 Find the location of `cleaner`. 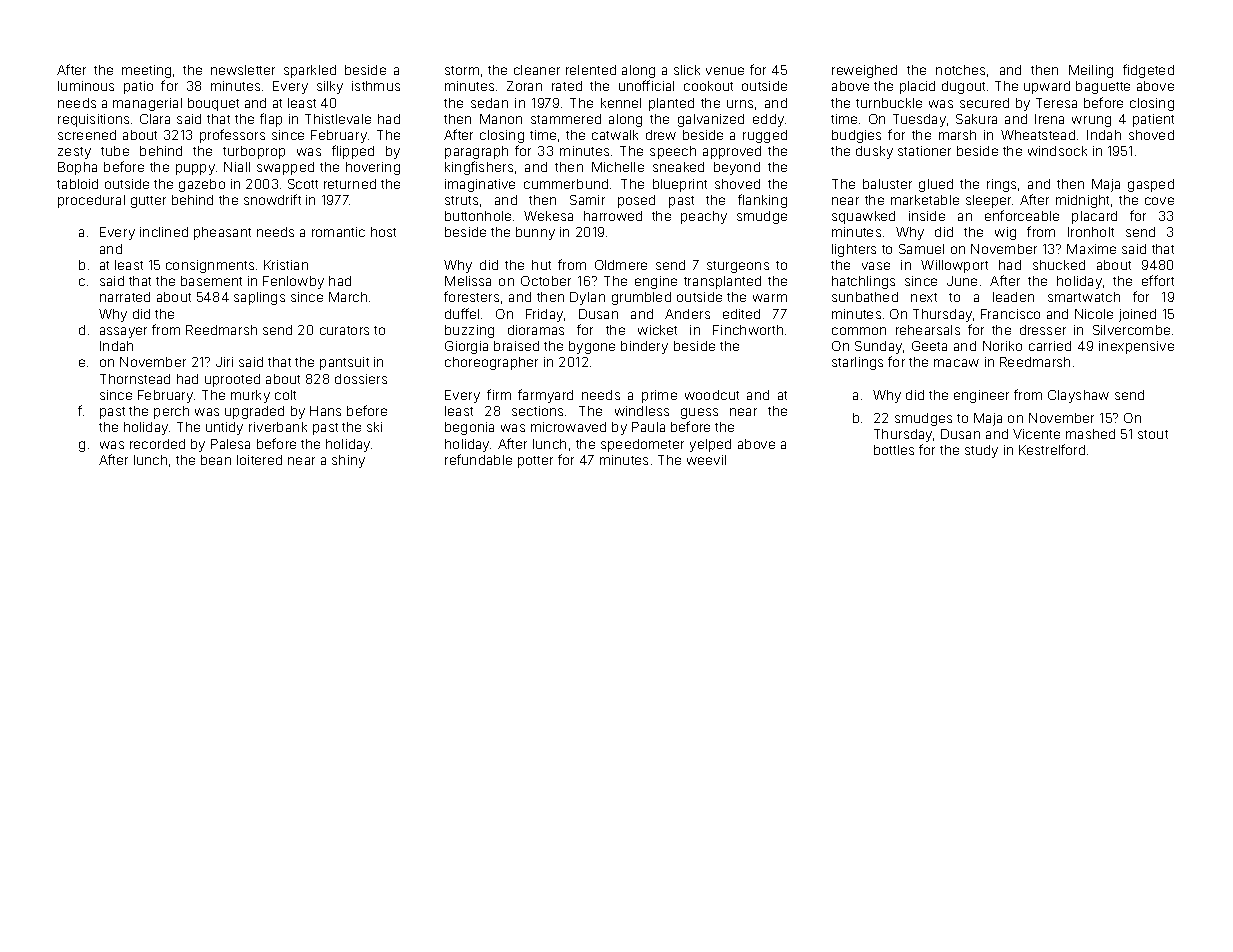

cleaner is located at coordinates (537, 70).
